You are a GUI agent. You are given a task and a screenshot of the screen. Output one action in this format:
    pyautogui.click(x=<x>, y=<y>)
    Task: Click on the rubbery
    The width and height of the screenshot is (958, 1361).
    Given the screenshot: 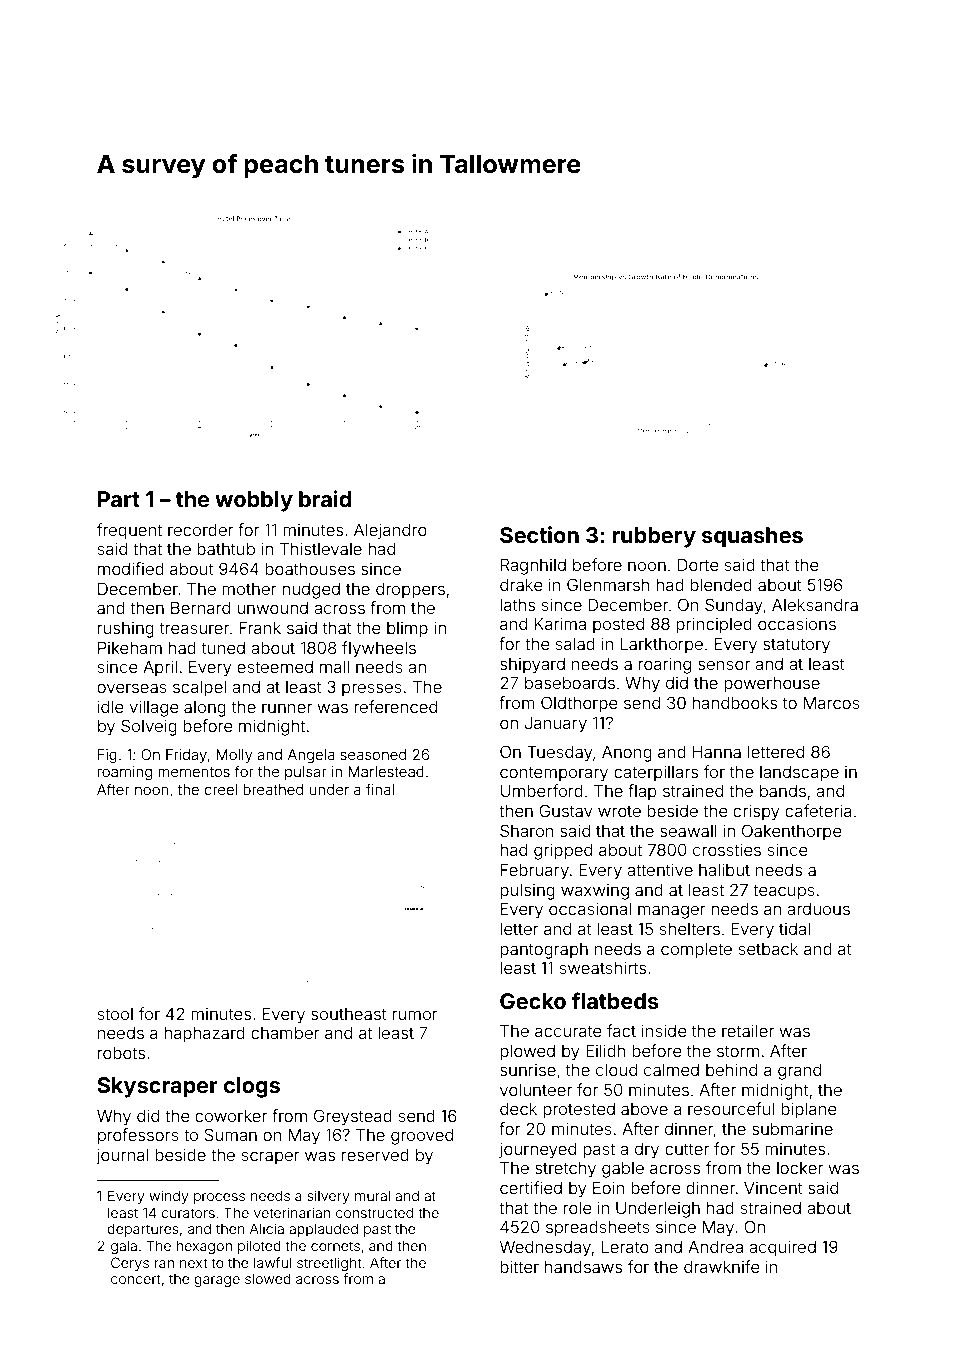 What is the action you would take?
    pyautogui.click(x=654, y=537)
